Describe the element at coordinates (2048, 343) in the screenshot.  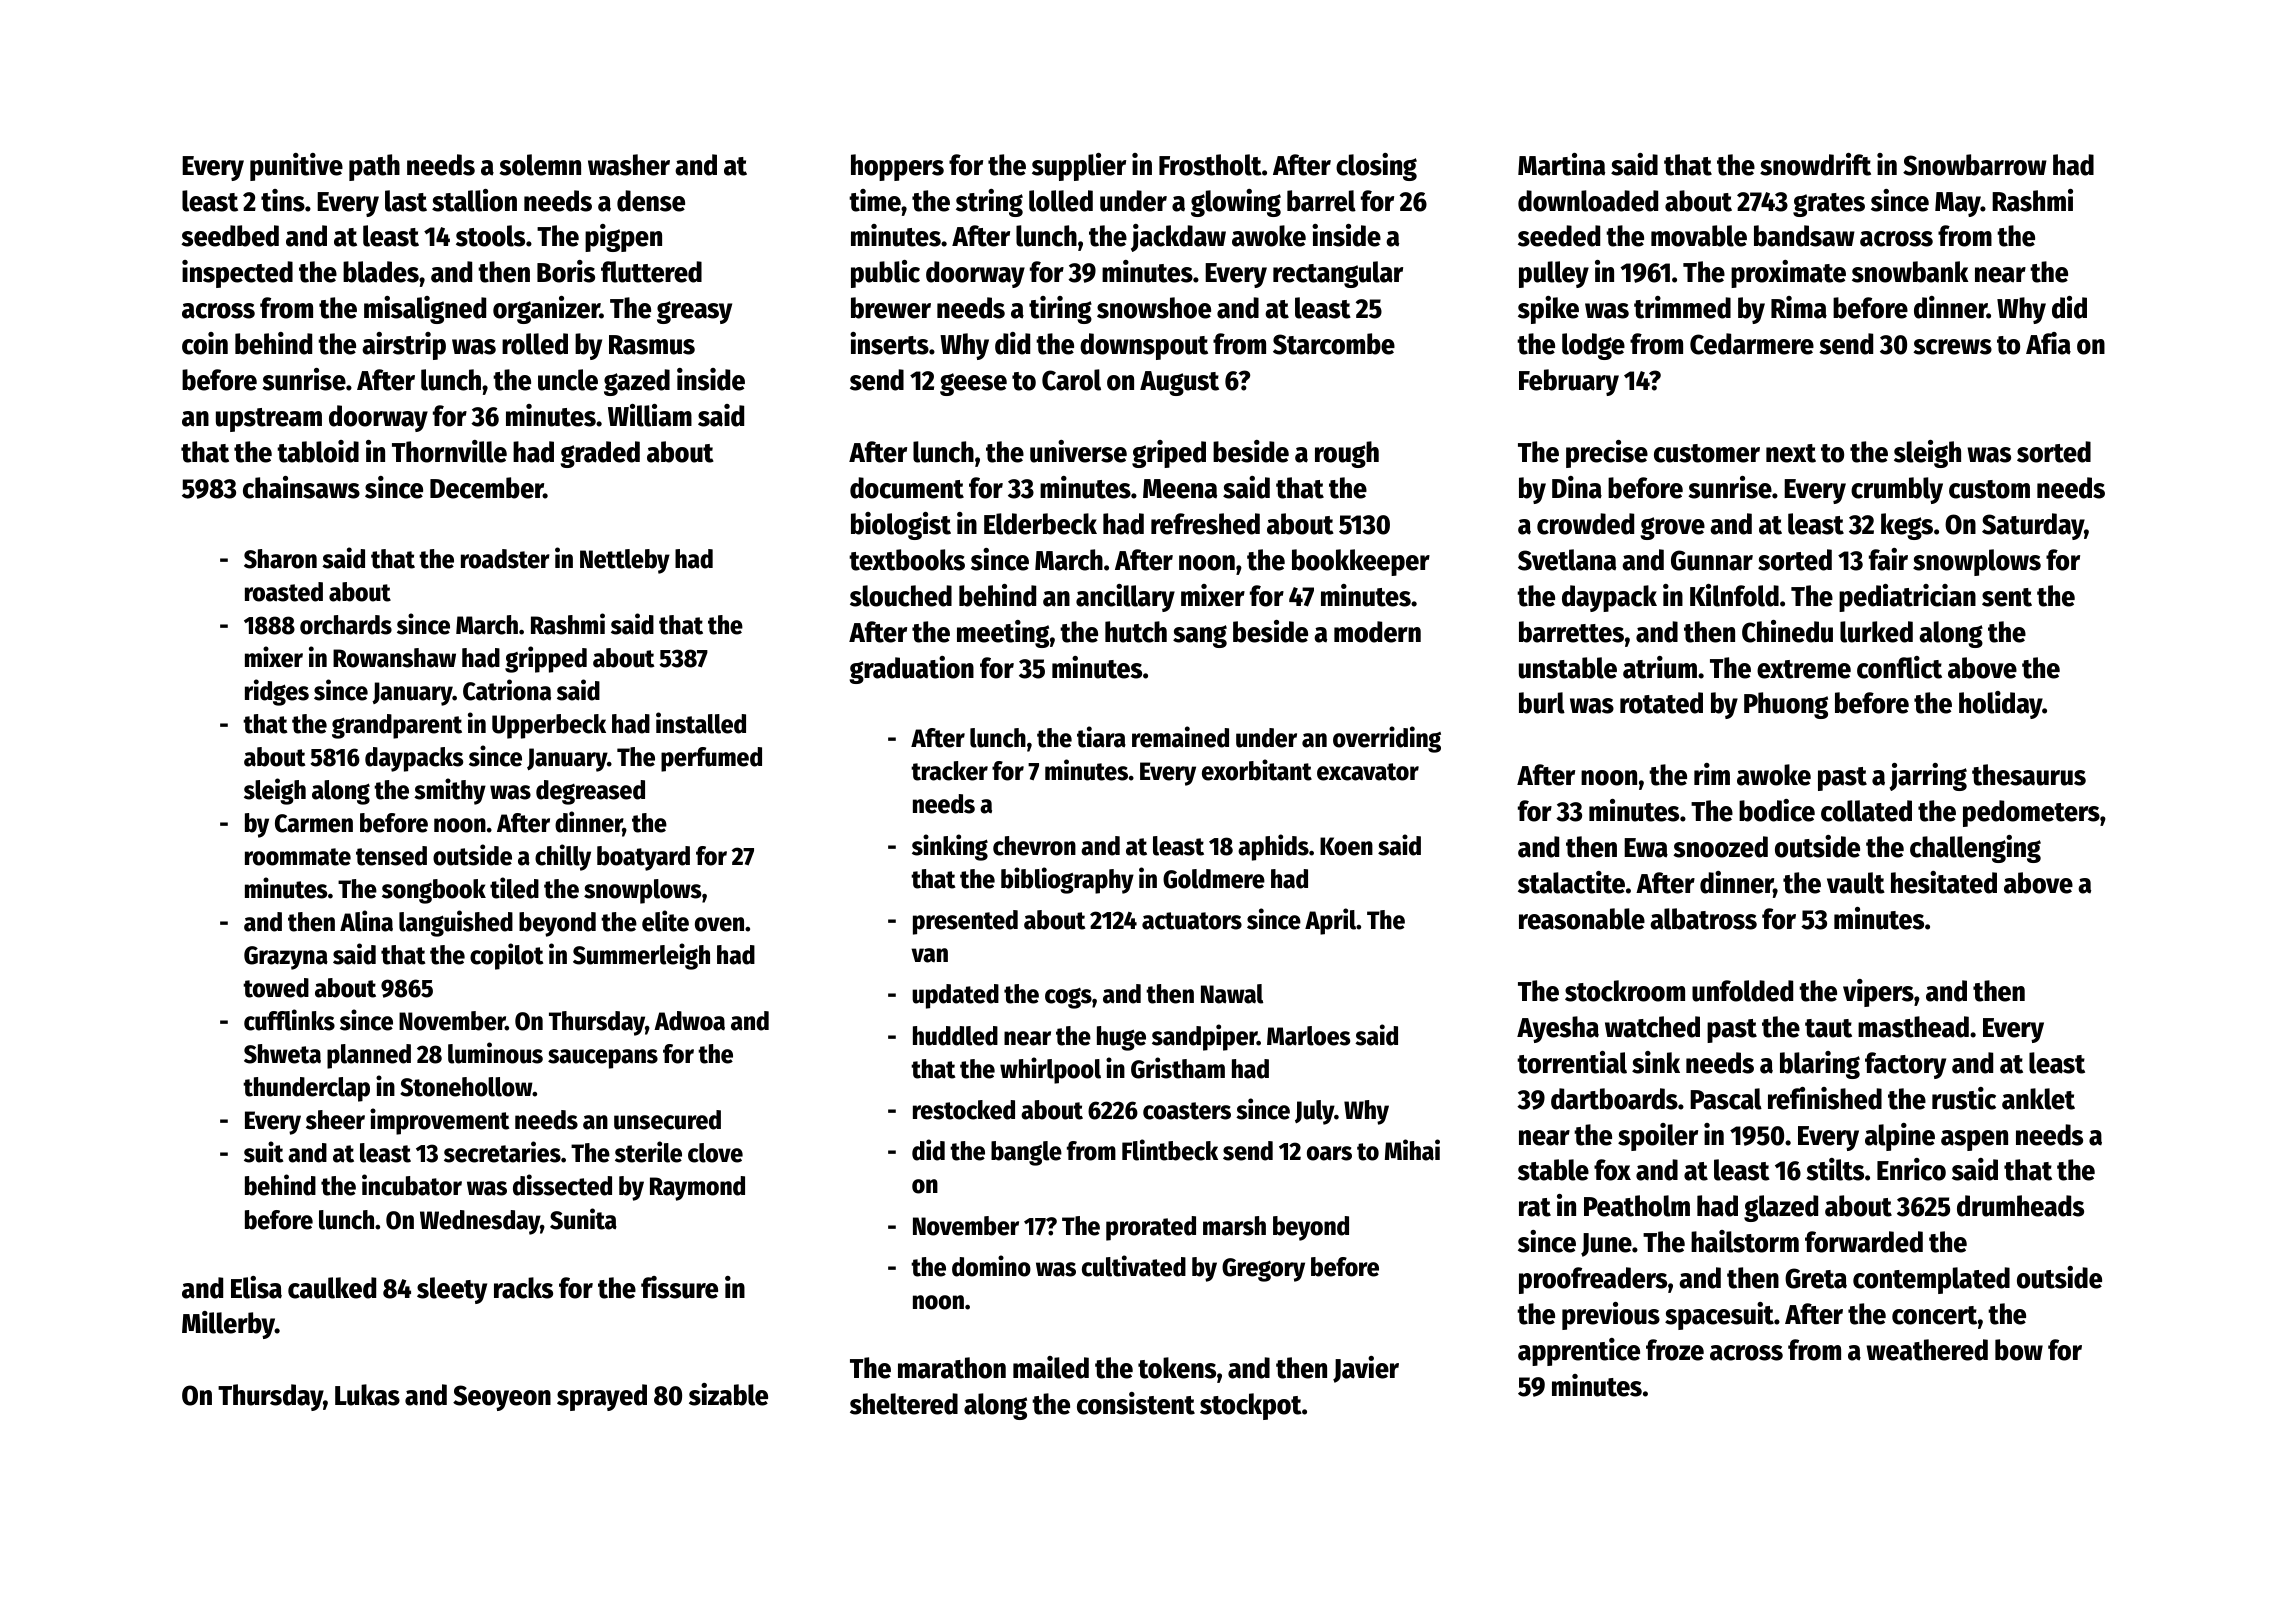
I see `Afia` at that location.
